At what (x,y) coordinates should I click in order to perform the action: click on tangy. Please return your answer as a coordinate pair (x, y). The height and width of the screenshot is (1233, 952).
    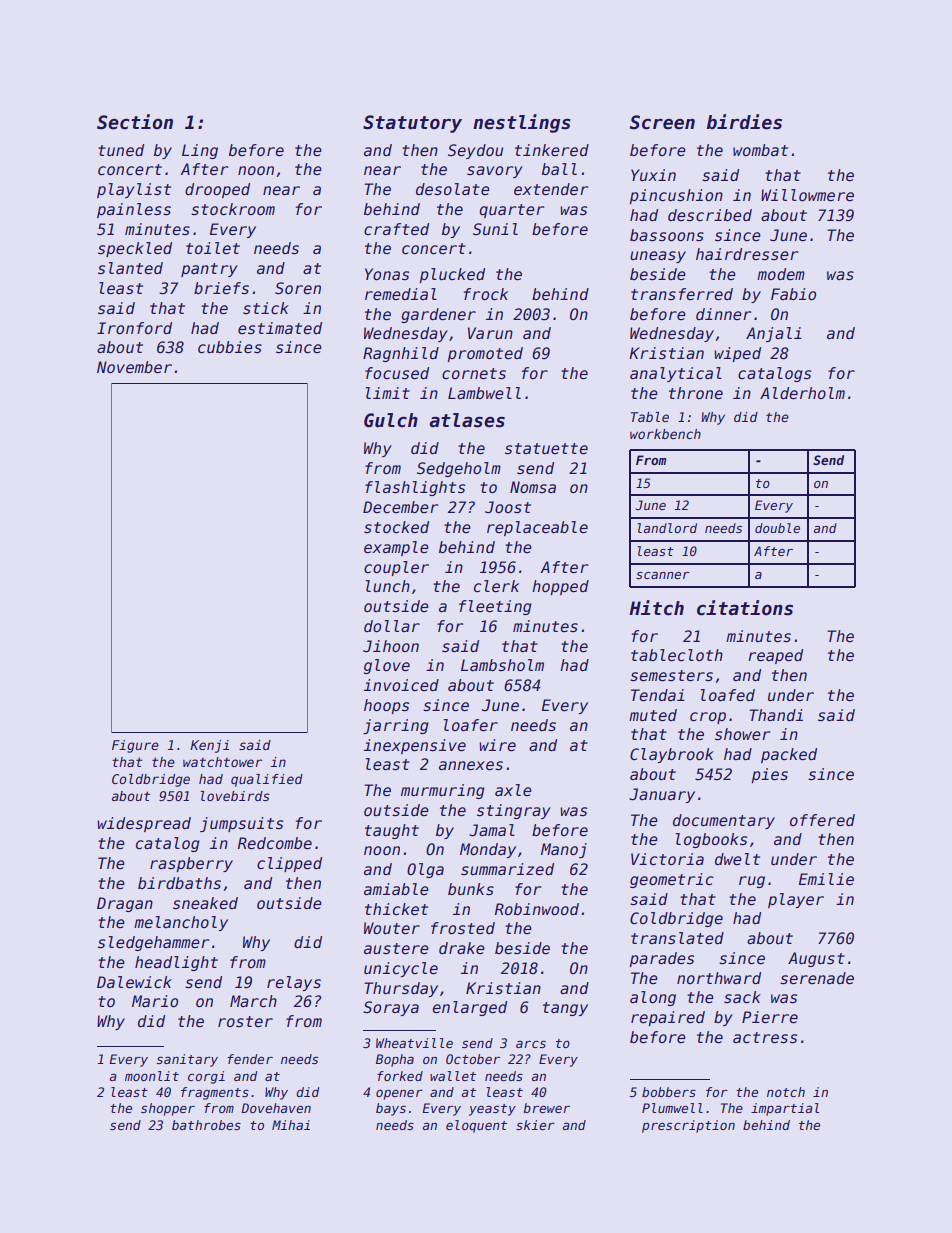
    Looking at the image, I should click on (565, 1009).
